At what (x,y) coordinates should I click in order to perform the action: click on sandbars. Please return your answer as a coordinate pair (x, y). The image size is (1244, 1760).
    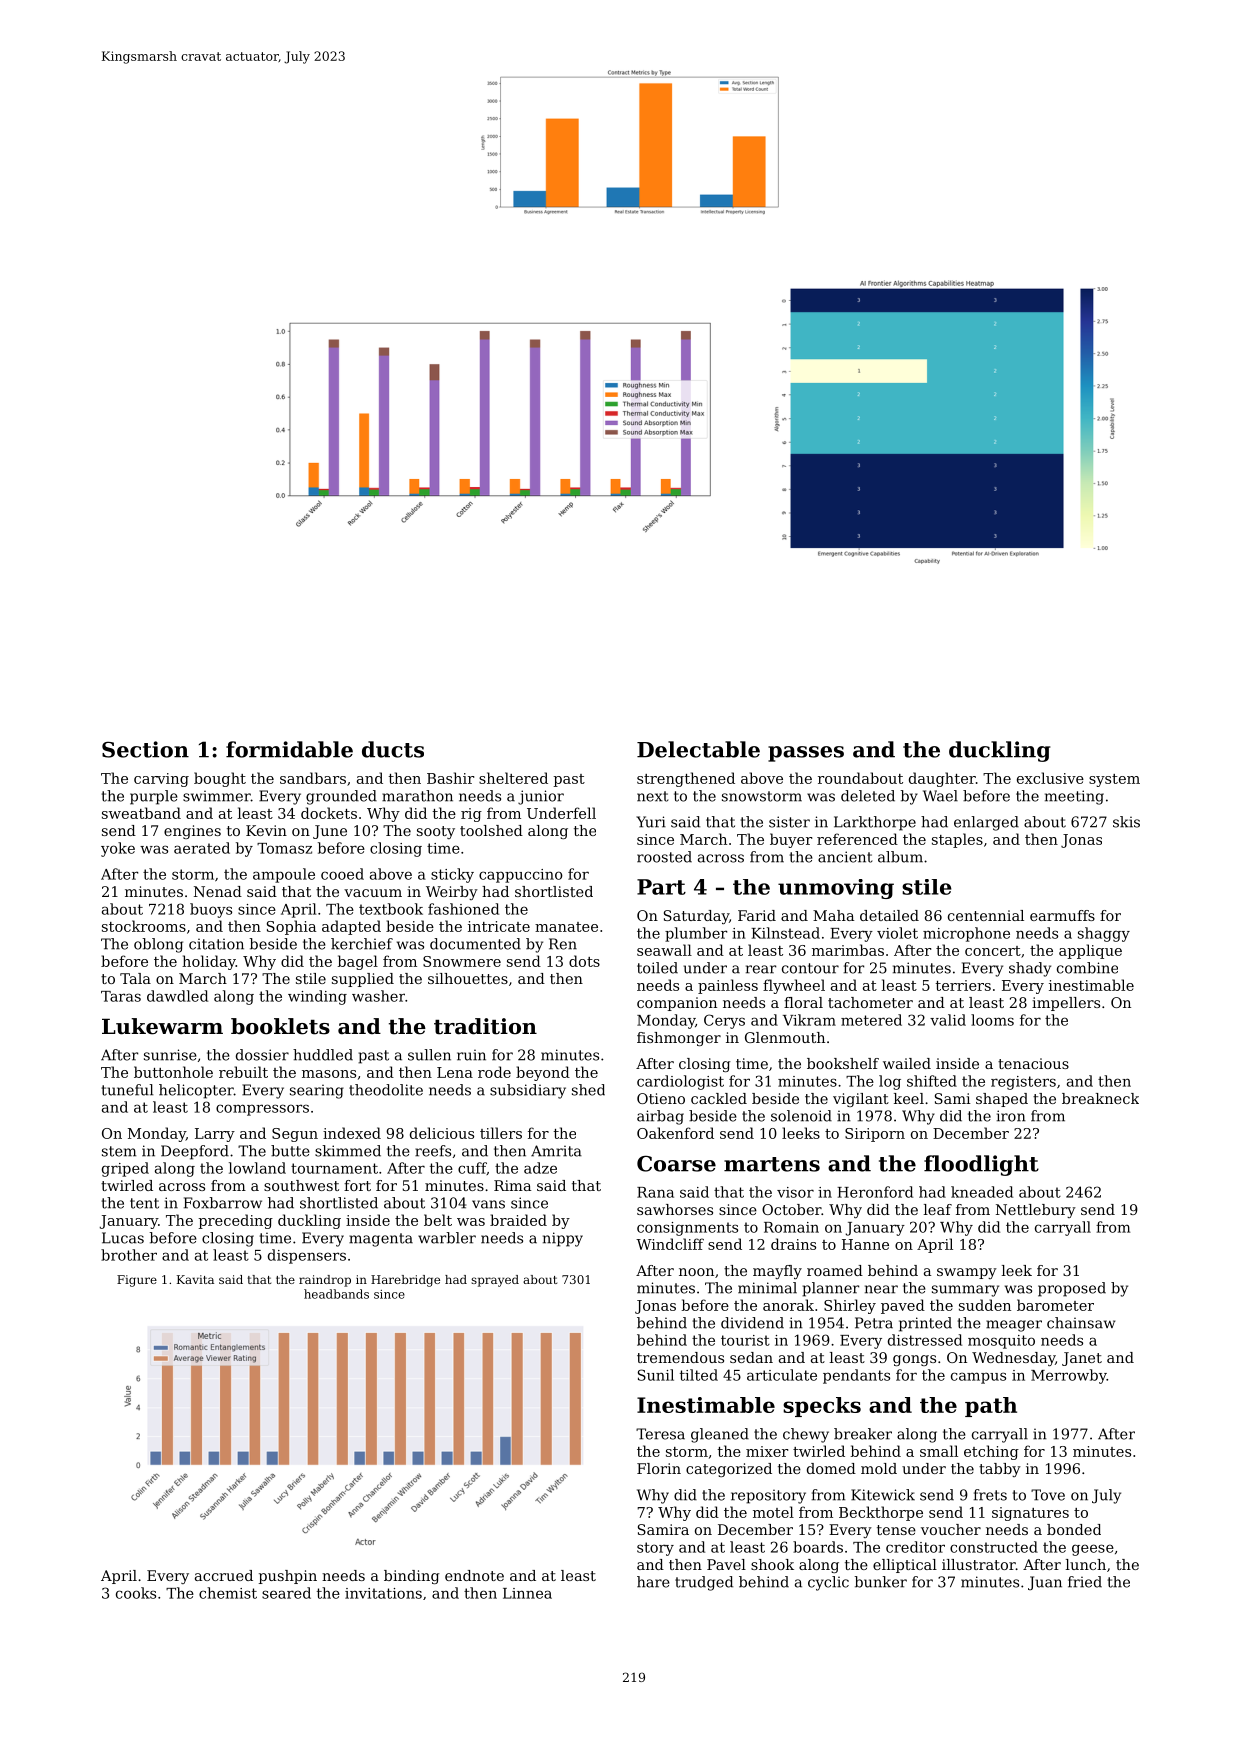
    Looking at the image, I should click on (313, 778).
